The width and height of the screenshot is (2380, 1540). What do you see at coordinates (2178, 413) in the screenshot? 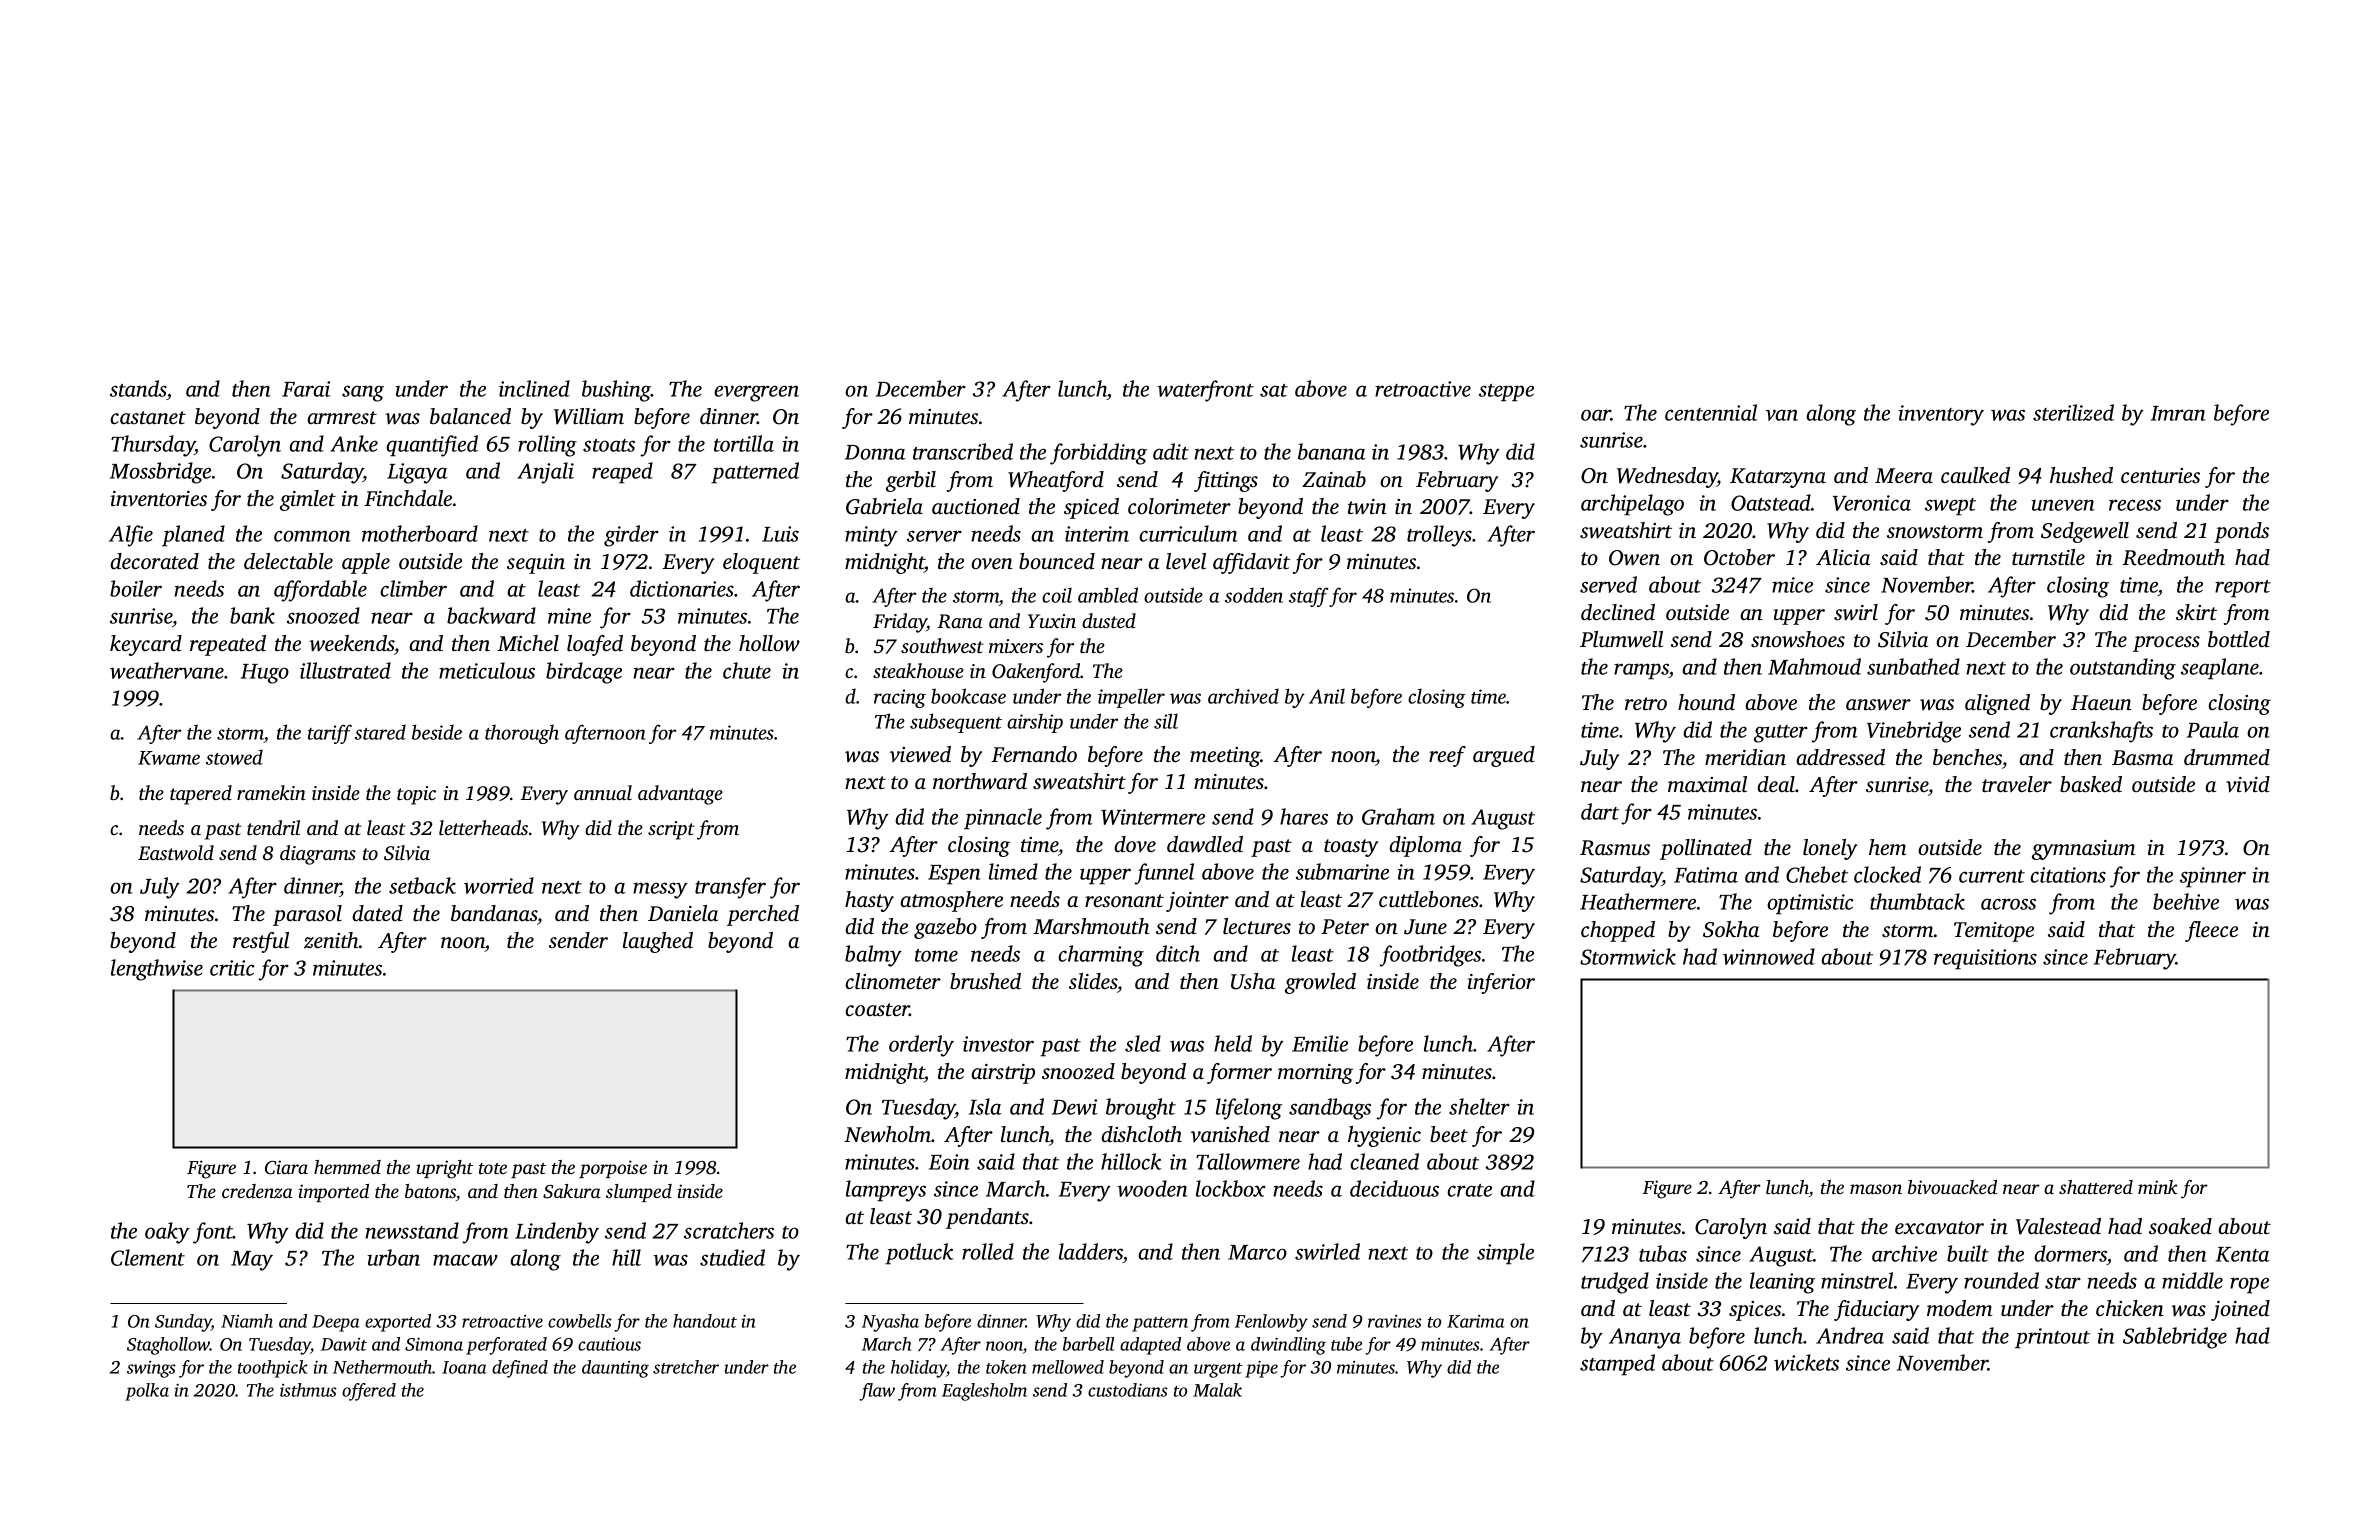
I see `Imran` at bounding box center [2178, 413].
